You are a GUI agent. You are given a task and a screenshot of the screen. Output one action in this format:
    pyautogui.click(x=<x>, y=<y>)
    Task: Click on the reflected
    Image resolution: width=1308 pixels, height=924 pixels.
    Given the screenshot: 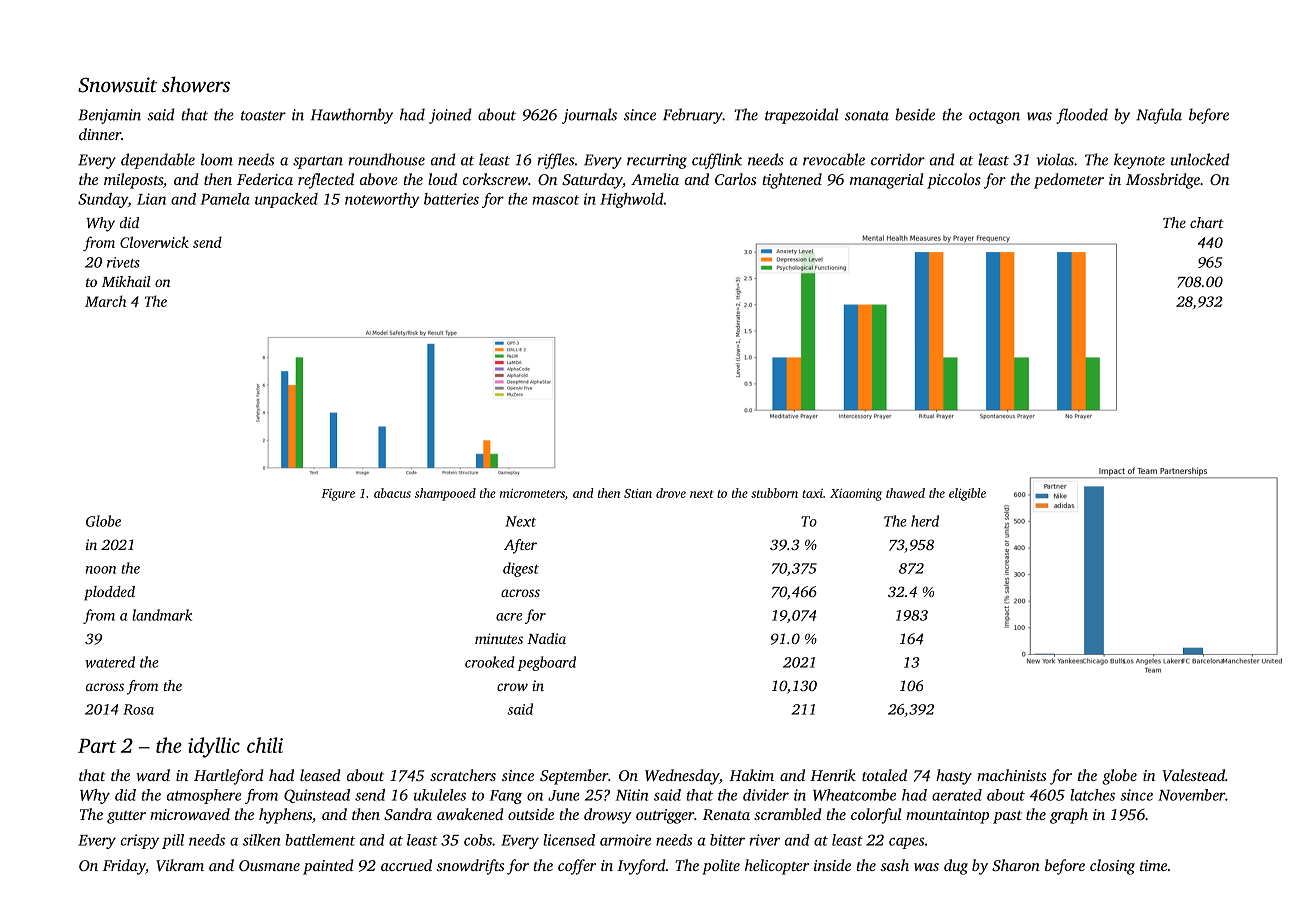 What is the action you would take?
    pyautogui.click(x=326, y=181)
